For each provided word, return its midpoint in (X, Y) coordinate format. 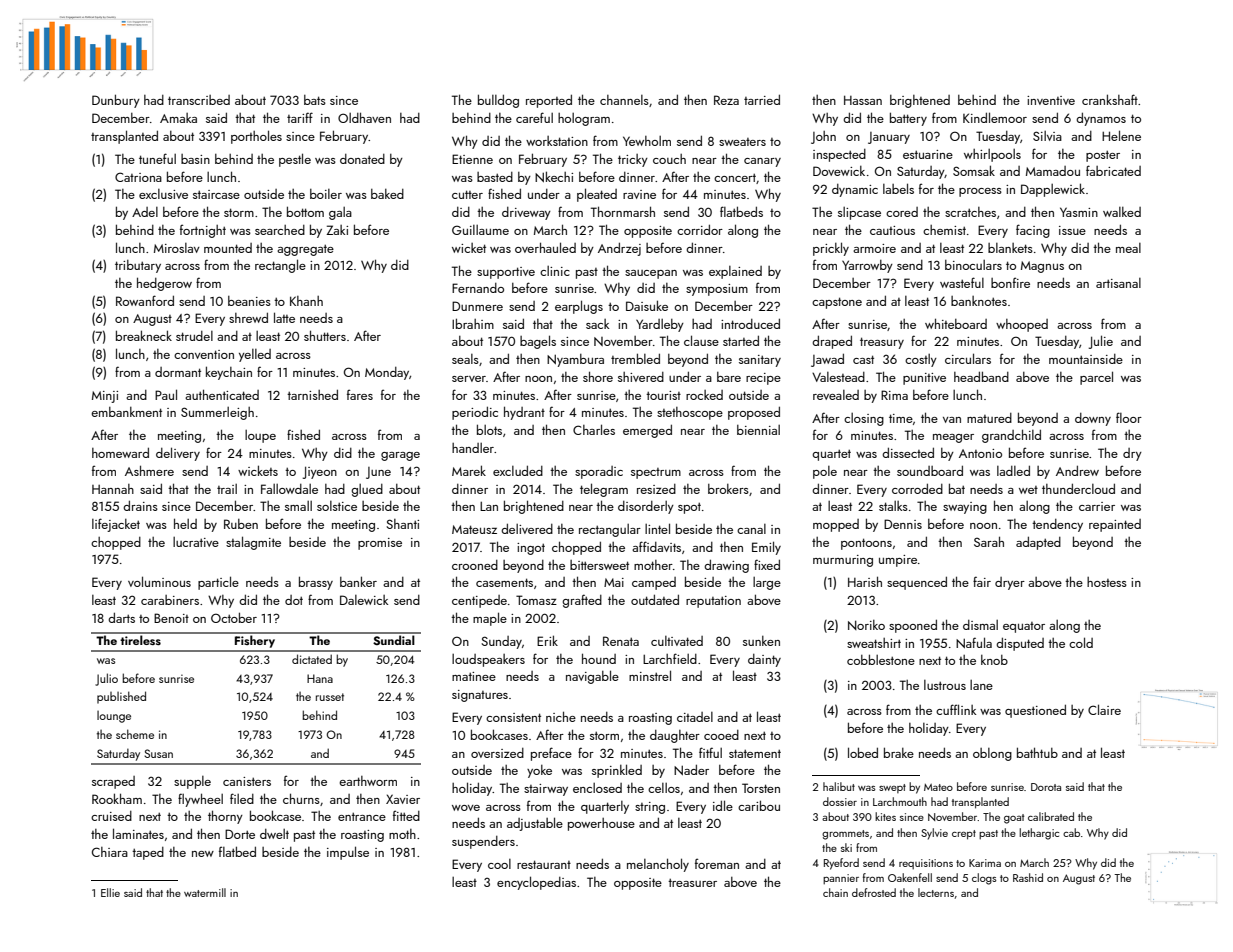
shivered (641, 377)
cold (1081, 642)
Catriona (138, 177)
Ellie (110, 892)
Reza (726, 100)
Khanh (306, 301)
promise (380, 544)
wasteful (962, 282)
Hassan (863, 100)
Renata (621, 641)
